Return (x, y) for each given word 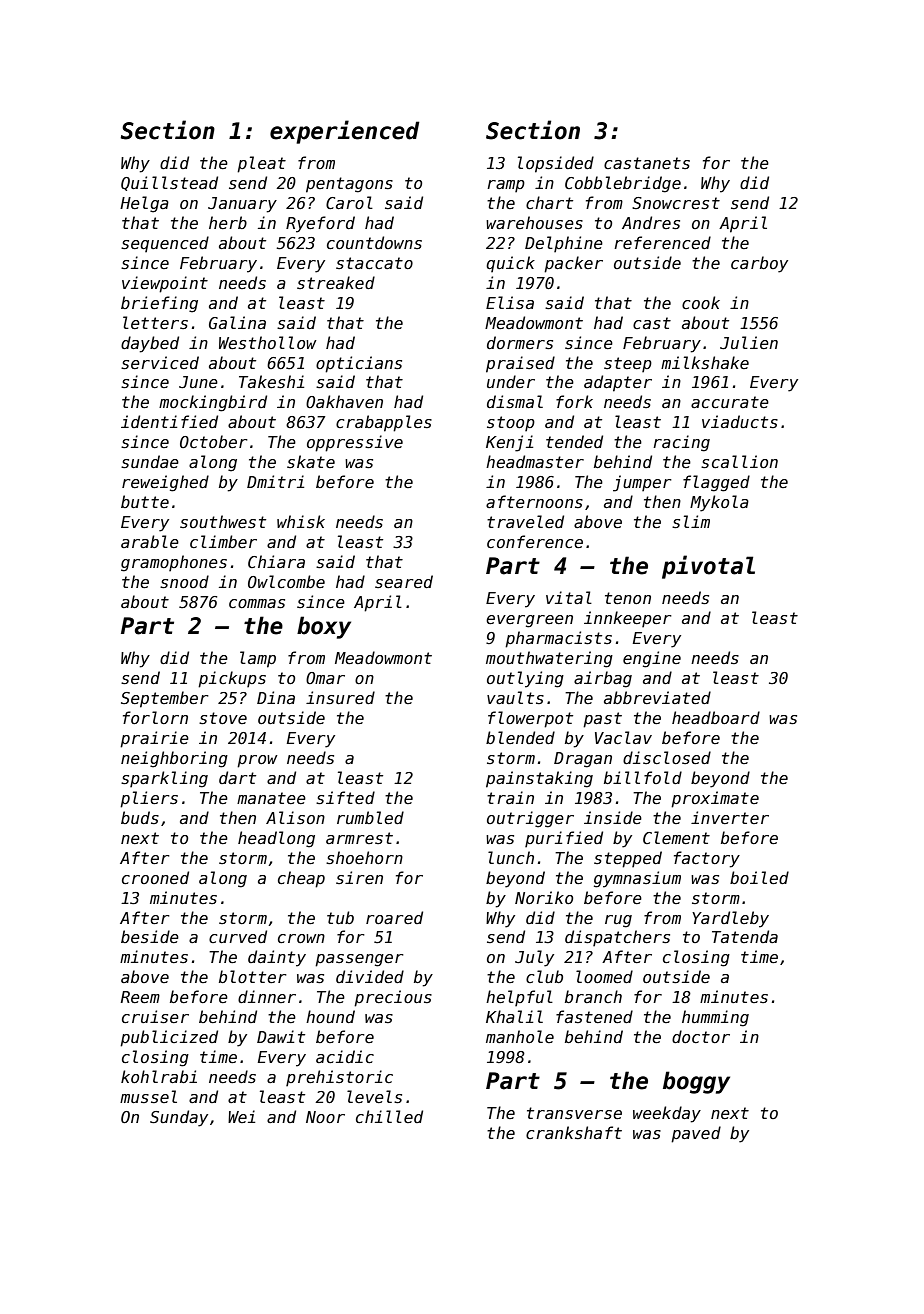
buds (140, 817)
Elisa (510, 302)
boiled (759, 877)
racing (681, 443)
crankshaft (574, 1132)
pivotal (708, 567)
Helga (144, 204)
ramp (506, 186)
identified (169, 421)
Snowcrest (676, 203)
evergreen (529, 621)
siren (359, 877)
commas (257, 604)
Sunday (179, 1118)
